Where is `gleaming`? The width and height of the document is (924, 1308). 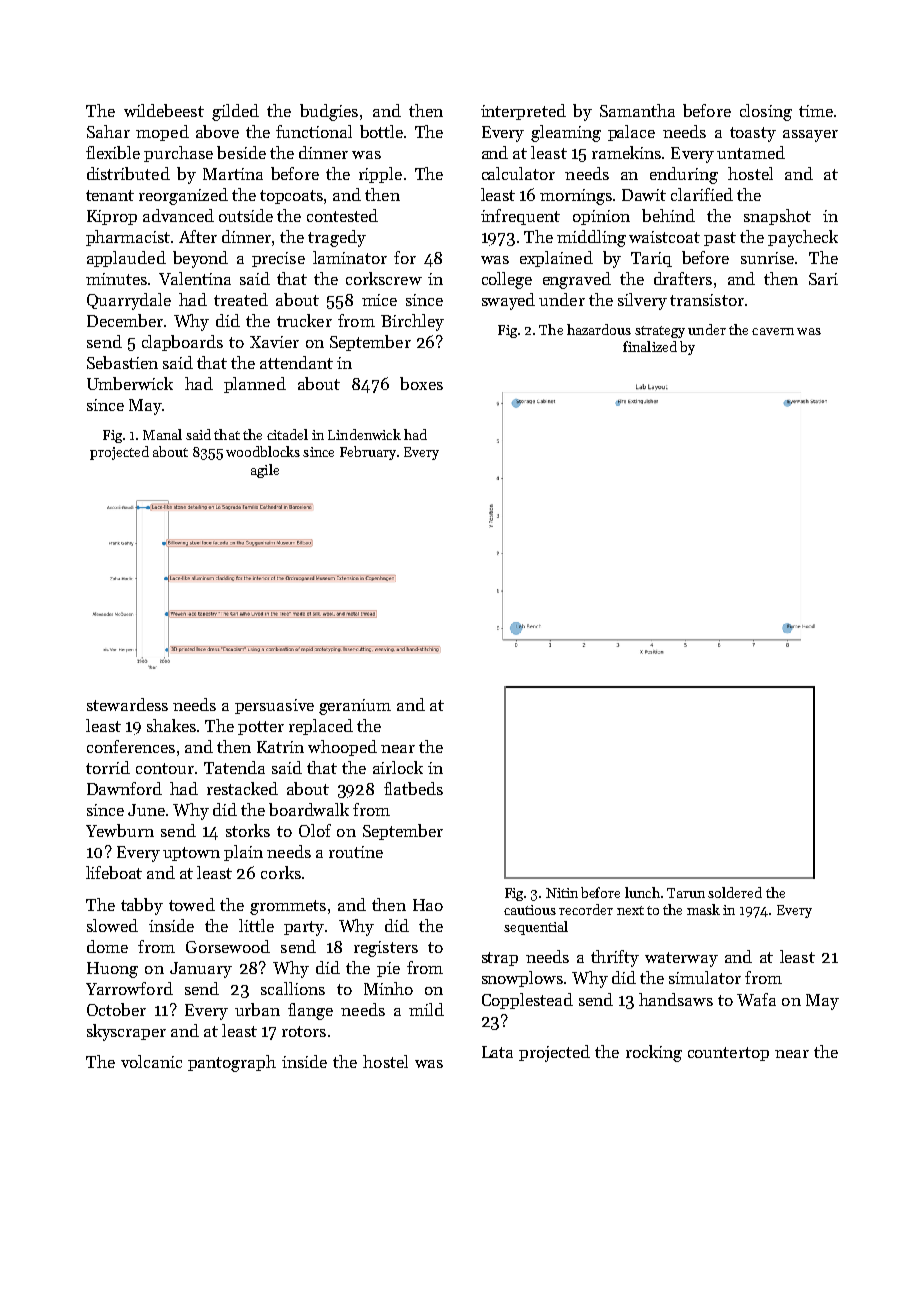 gleaming is located at coordinates (566, 133).
